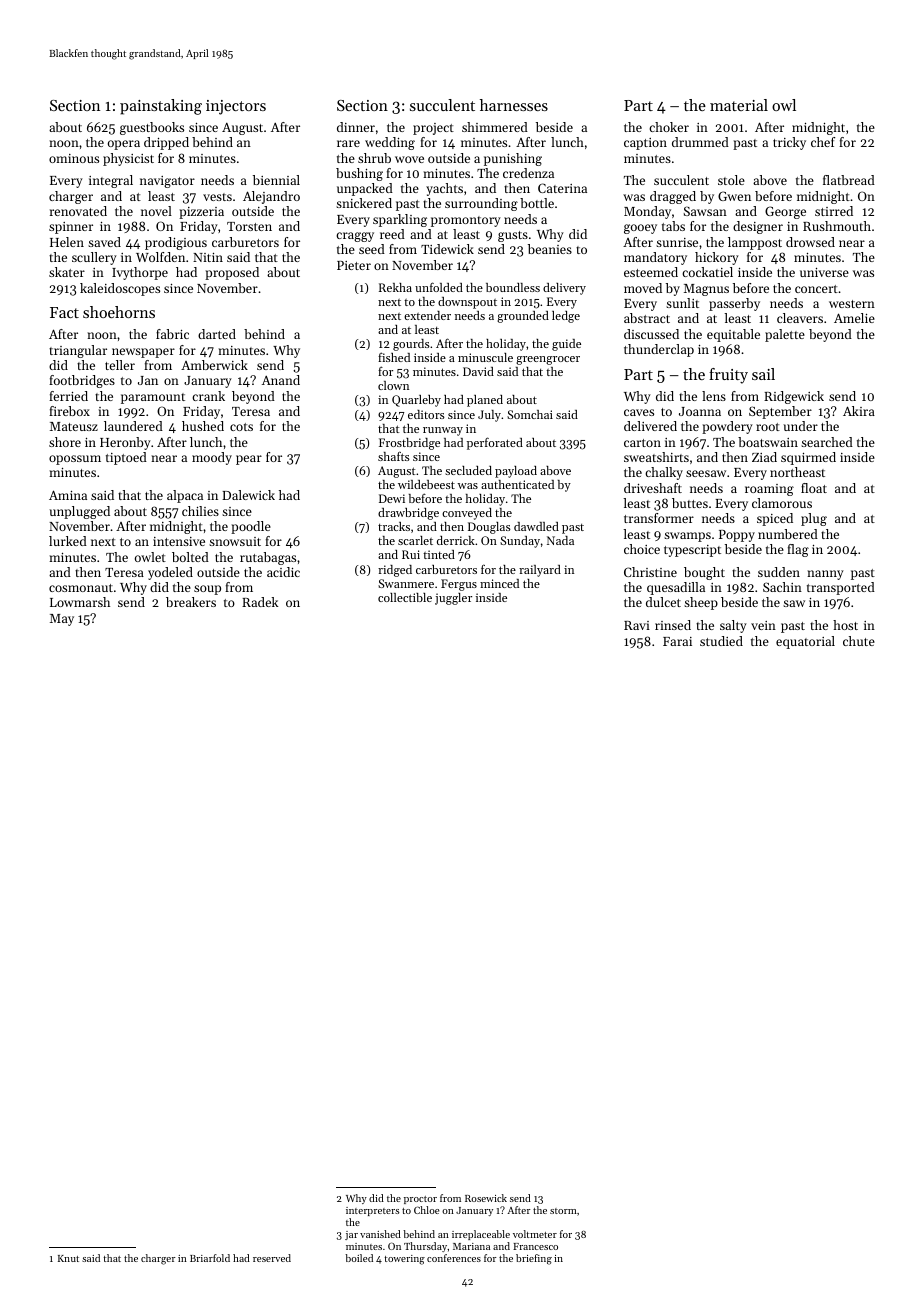 Image resolution: width=924 pixels, height=1308 pixels. Describe the element at coordinates (68, 1258) in the screenshot. I see `Knut` at that location.
